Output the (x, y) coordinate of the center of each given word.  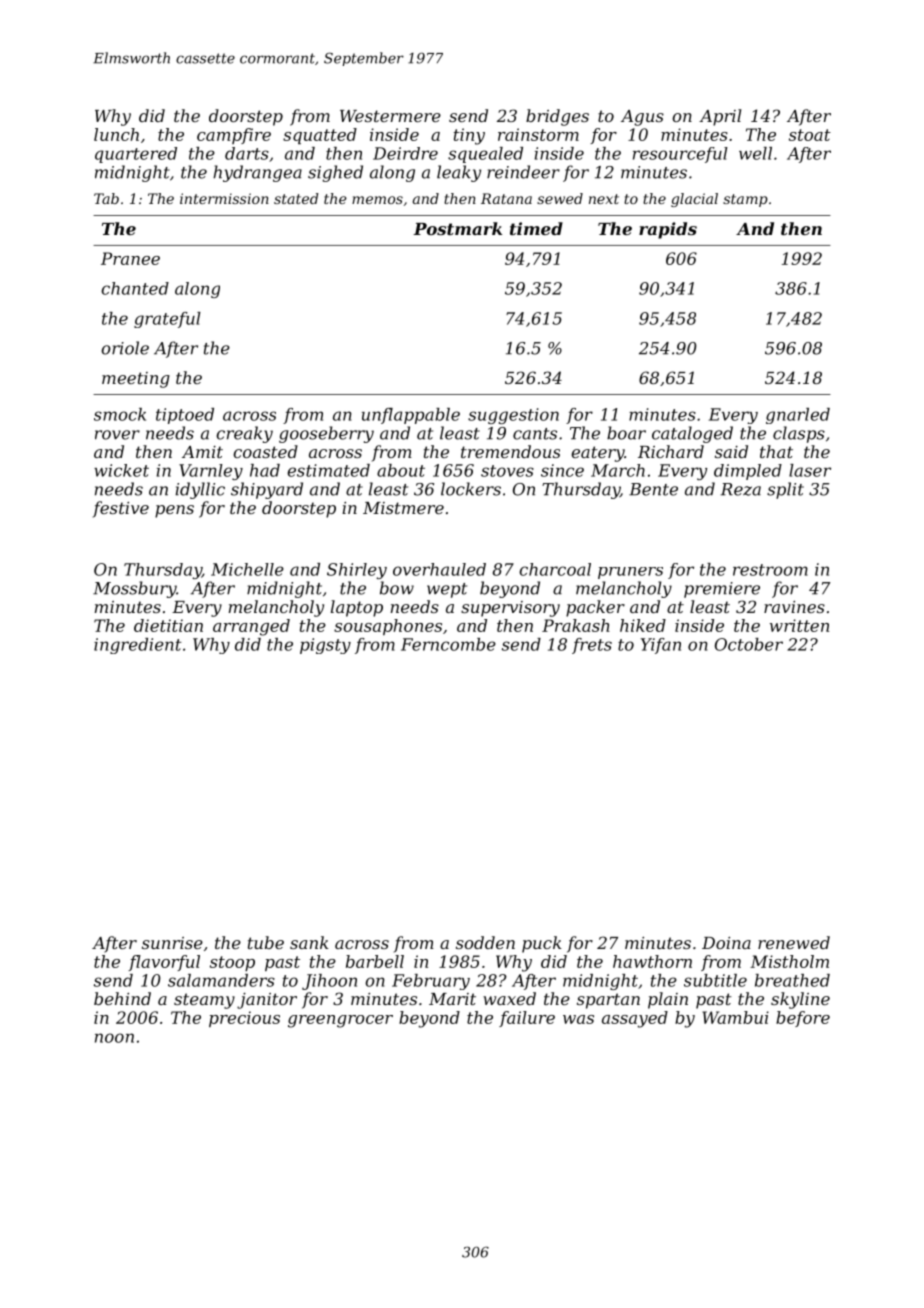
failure (527, 1019)
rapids (668, 230)
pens (174, 511)
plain (668, 1000)
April (720, 117)
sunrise (172, 943)
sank (309, 942)
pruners (630, 573)
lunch (116, 134)
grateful (167, 320)
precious (244, 1019)
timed (536, 228)
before (803, 1019)
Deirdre (405, 153)
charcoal (555, 569)
